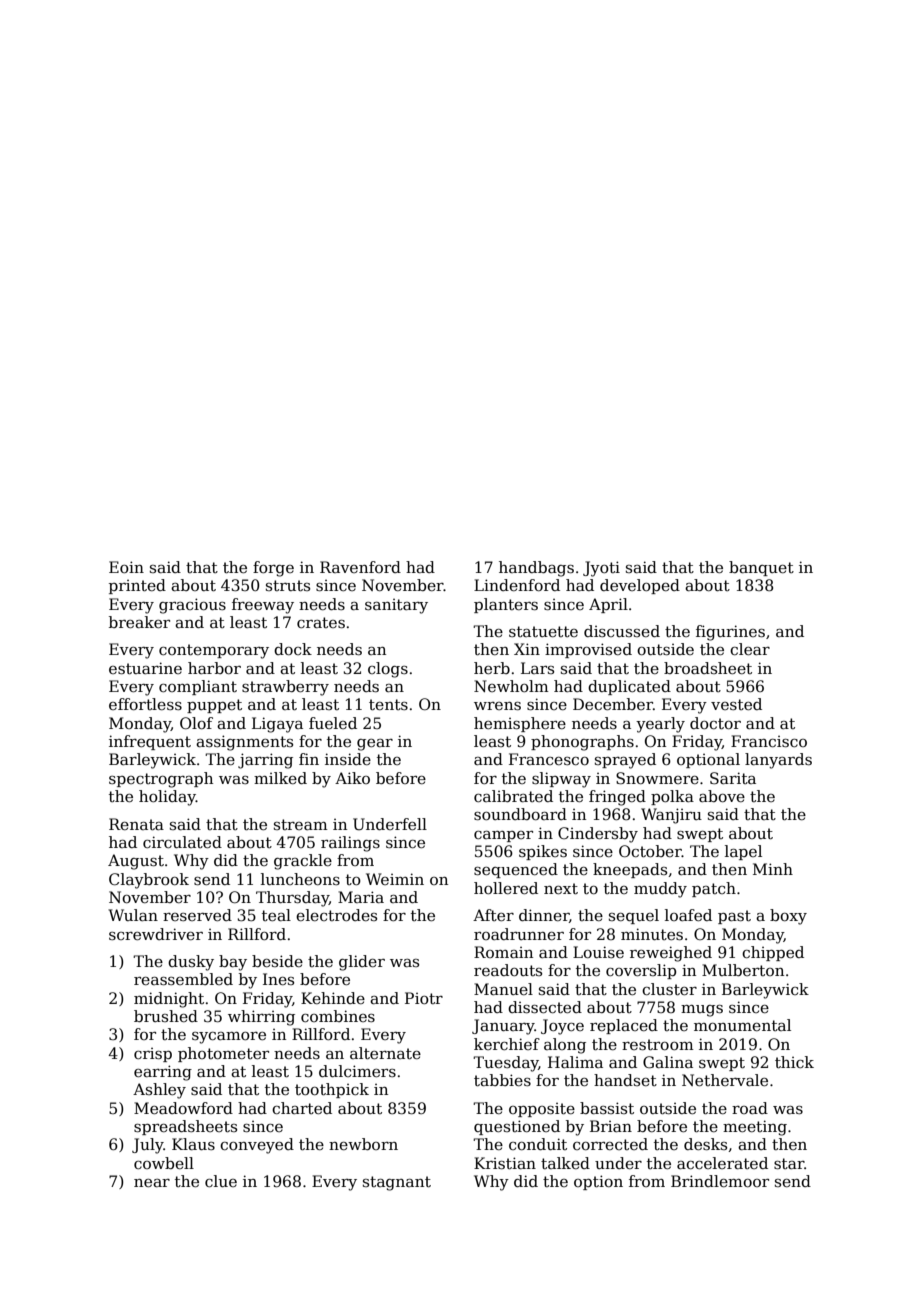  What do you see at coordinates (214, 706) in the screenshot?
I see `puppet` at bounding box center [214, 706].
